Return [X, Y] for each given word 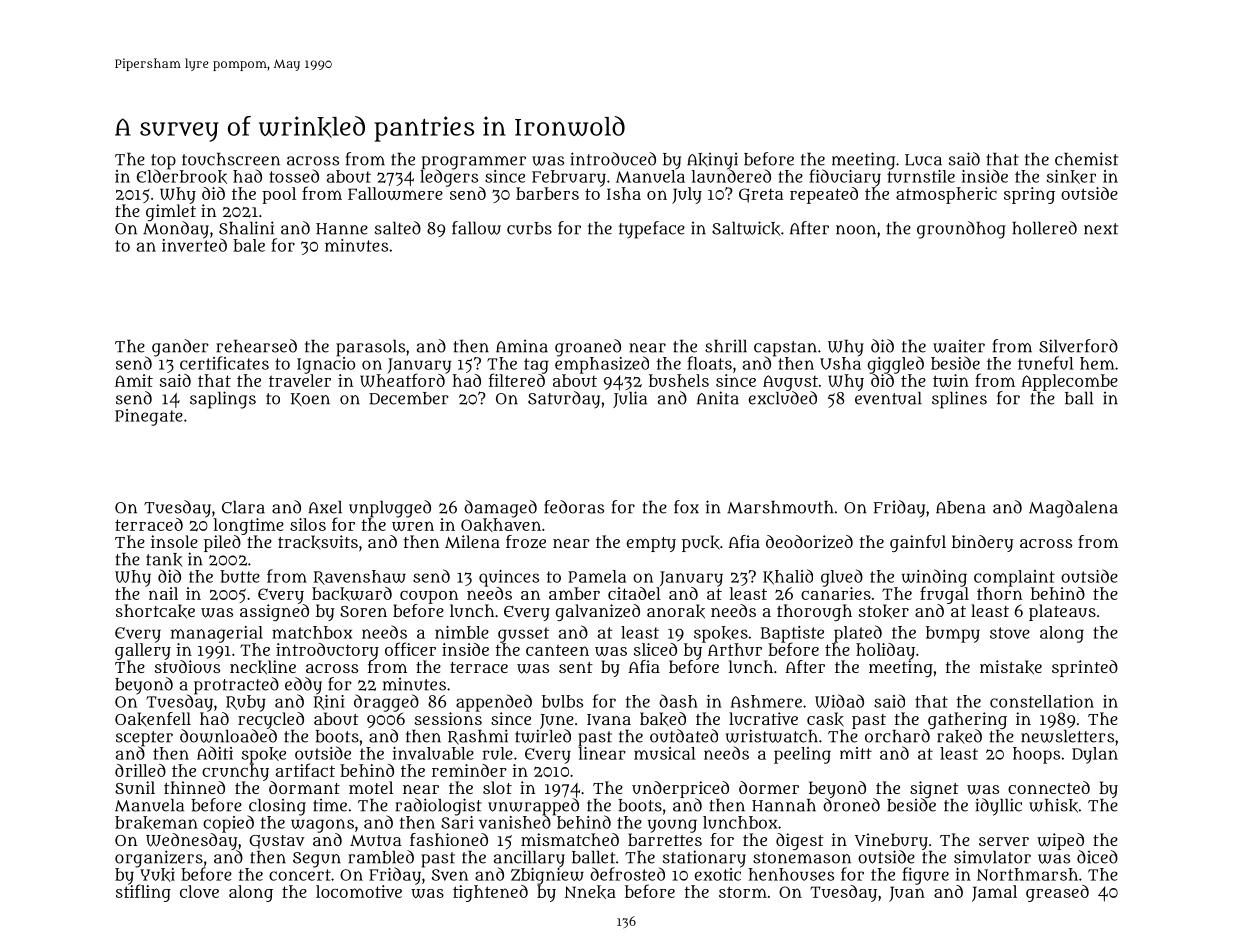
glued [842, 578]
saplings [223, 400]
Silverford [1078, 346]
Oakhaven [501, 525]
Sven [450, 875]
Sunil [135, 787]
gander [180, 348]
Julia [630, 399]
